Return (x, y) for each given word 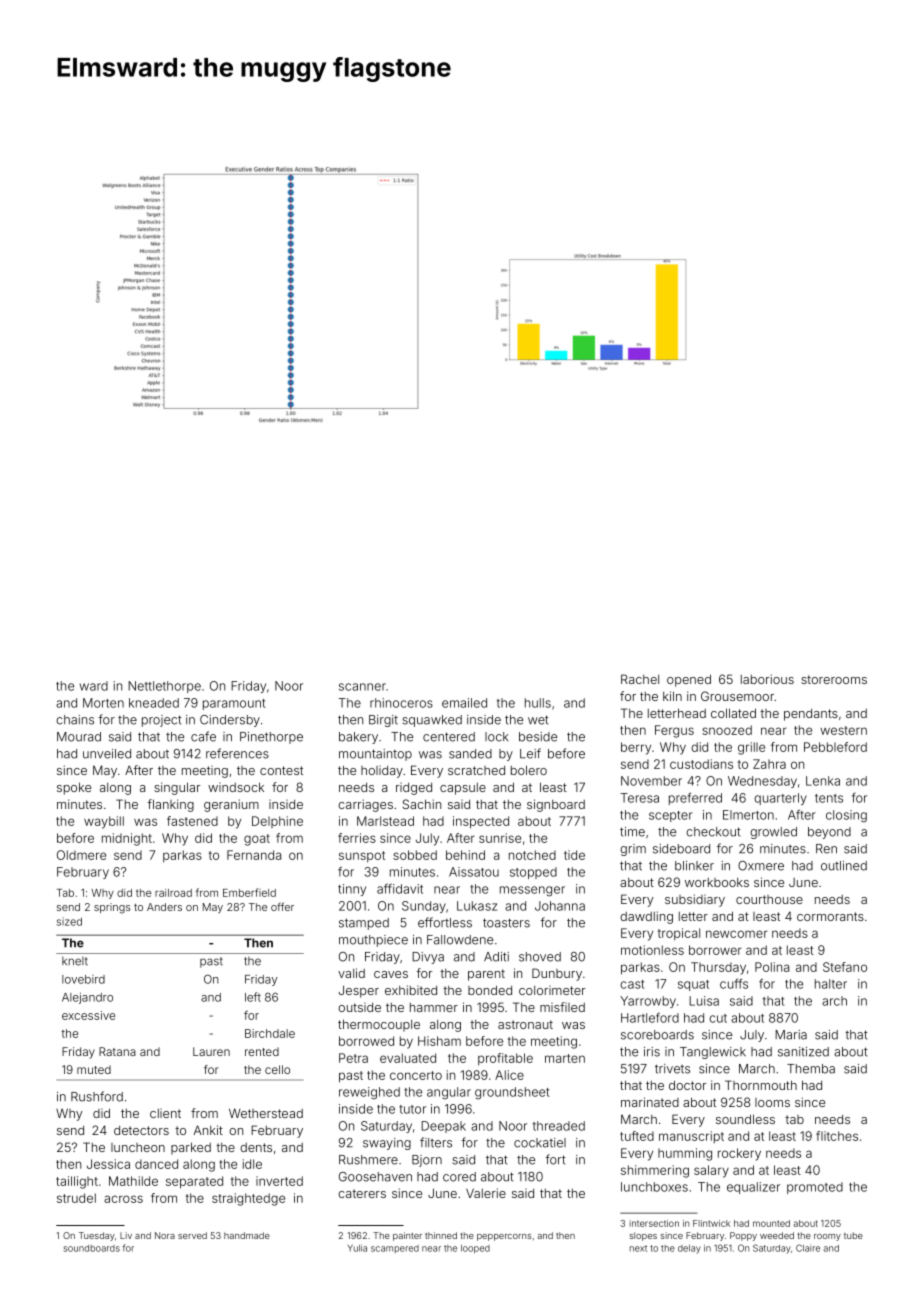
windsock (236, 787)
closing (846, 816)
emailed (464, 703)
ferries (357, 838)
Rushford (97, 1096)
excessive (88, 1015)
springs (112, 908)
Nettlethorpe (164, 687)
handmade (247, 1235)
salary (711, 1171)
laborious (767, 679)
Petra (353, 1058)
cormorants (830, 916)
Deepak (443, 1127)
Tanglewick (713, 1053)
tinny (352, 890)
